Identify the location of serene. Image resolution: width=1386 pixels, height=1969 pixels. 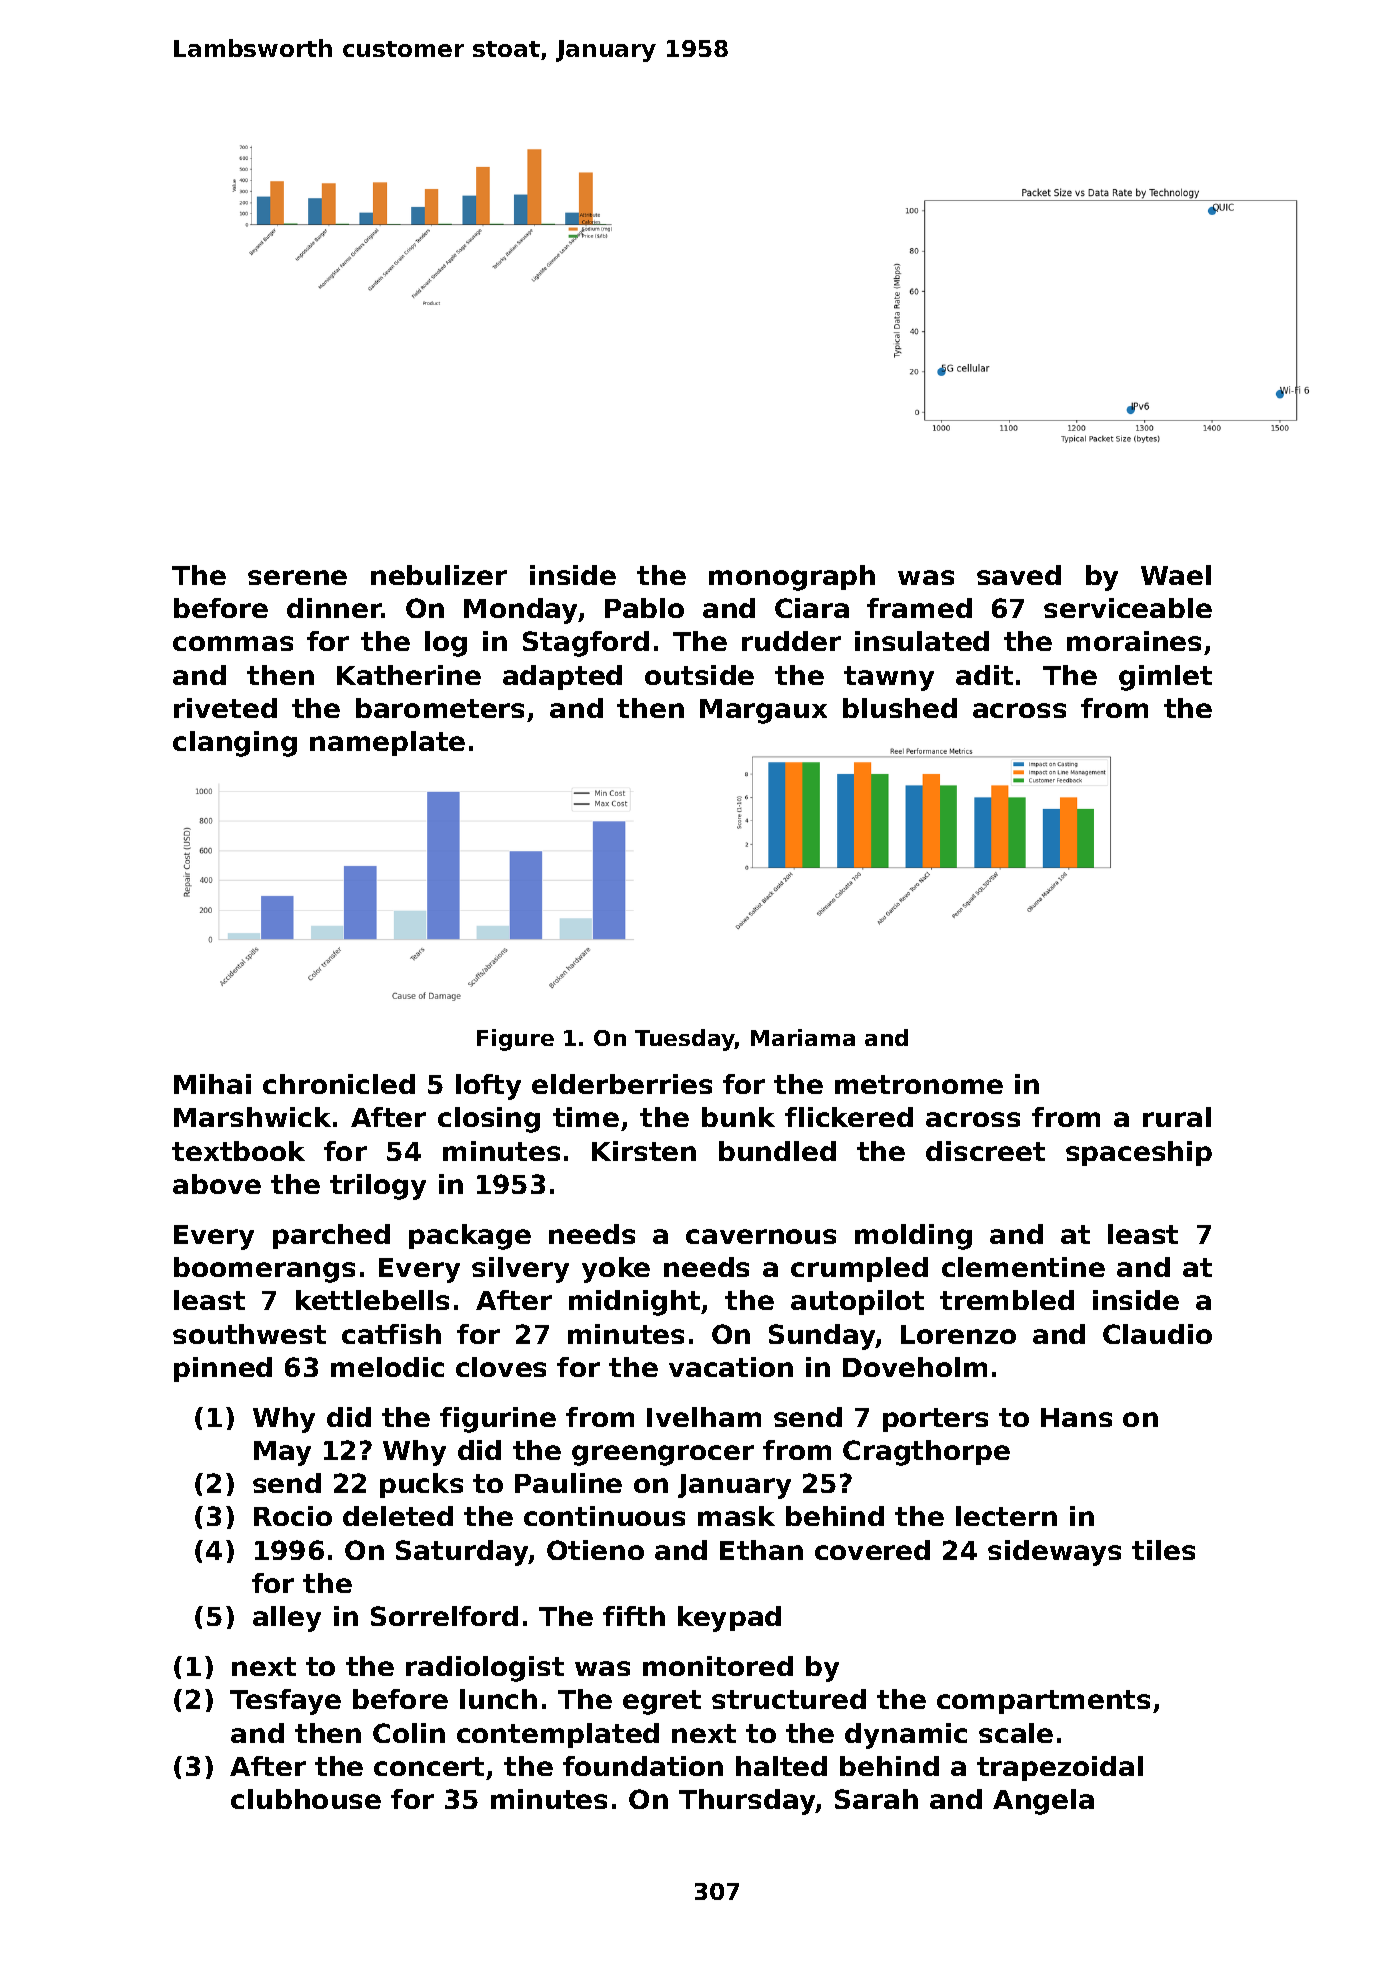
(297, 577).
